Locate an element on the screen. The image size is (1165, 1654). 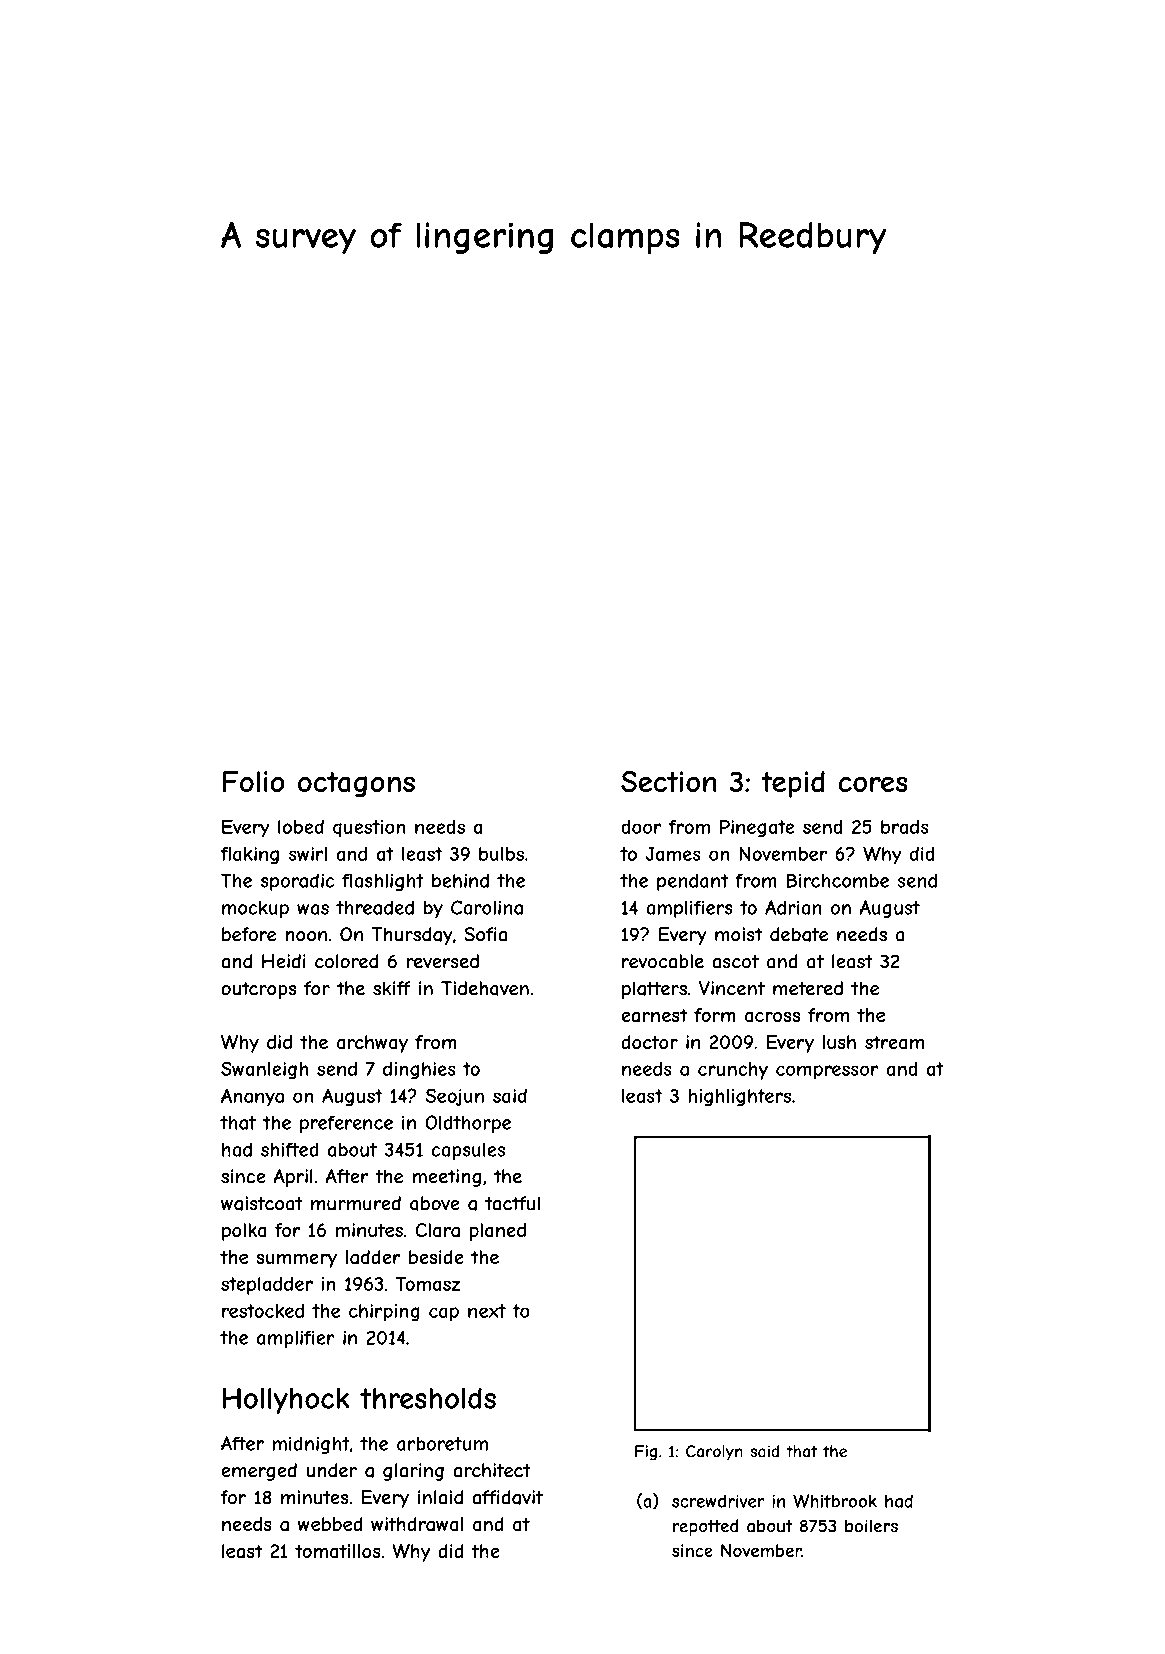
tepid is located at coordinates (793, 784).
